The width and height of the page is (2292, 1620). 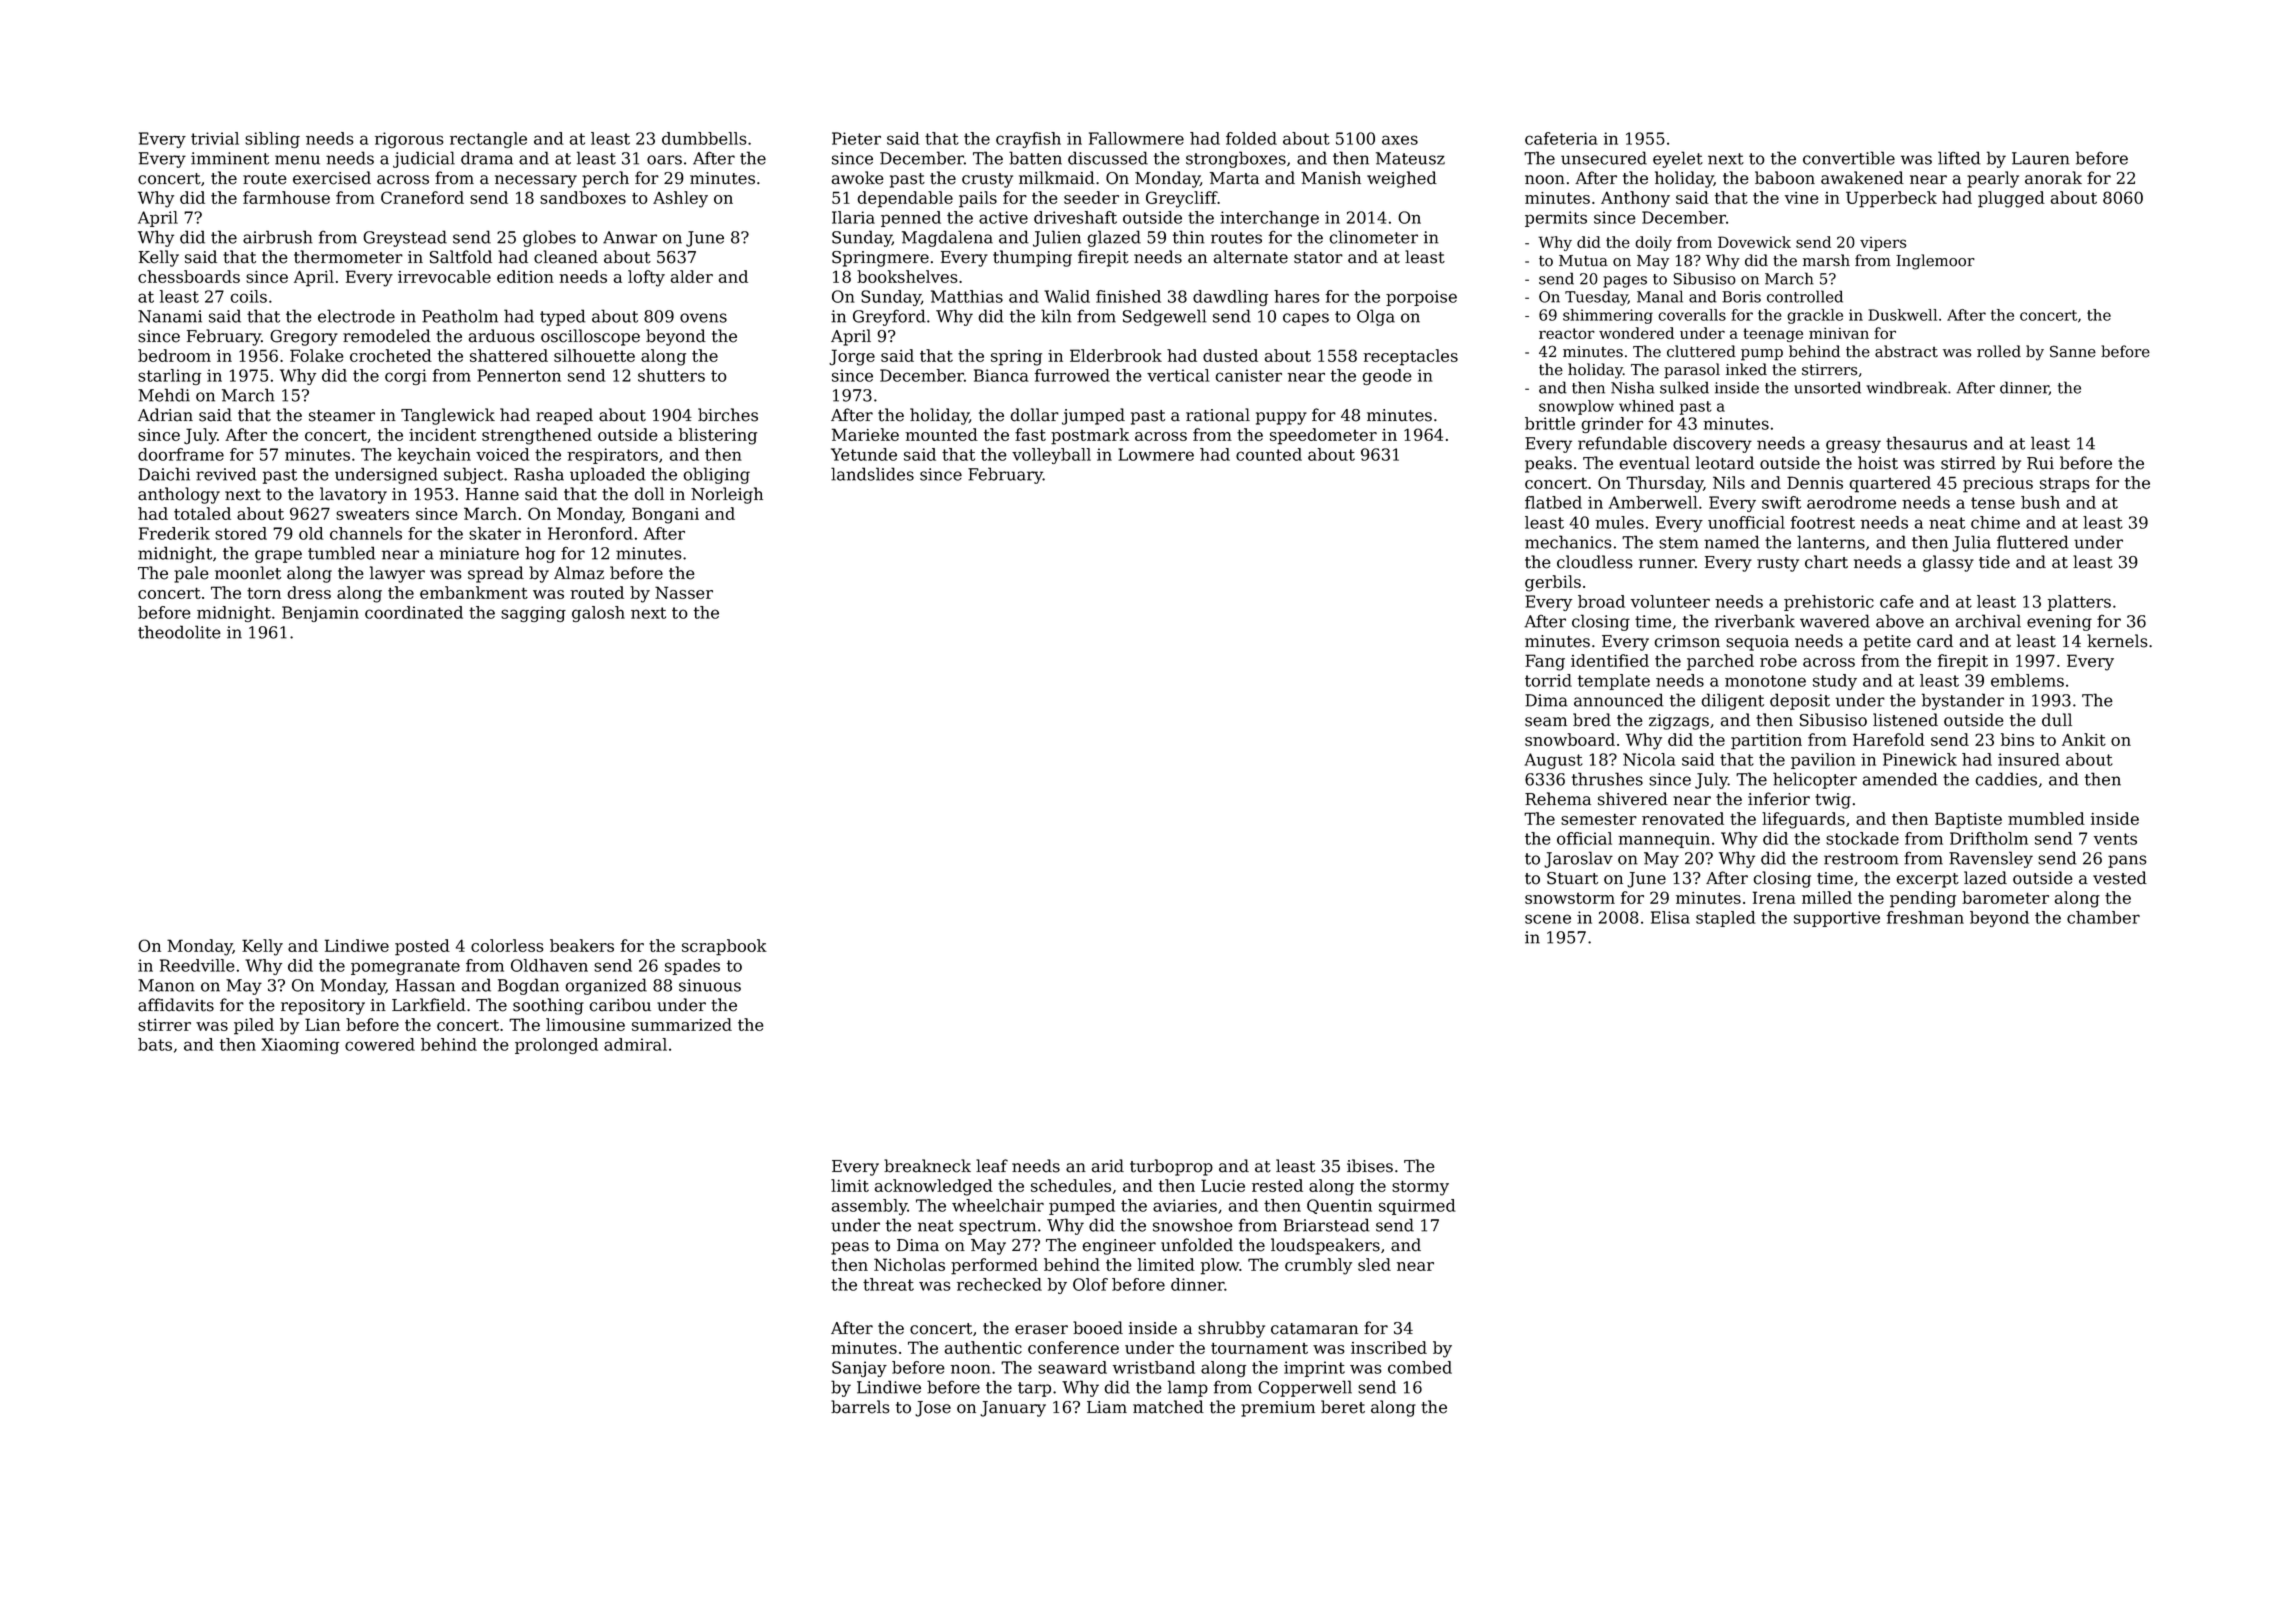 What do you see at coordinates (1935, 262) in the page?
I see `Inglemoor` at bounding box center [1935, 262].
